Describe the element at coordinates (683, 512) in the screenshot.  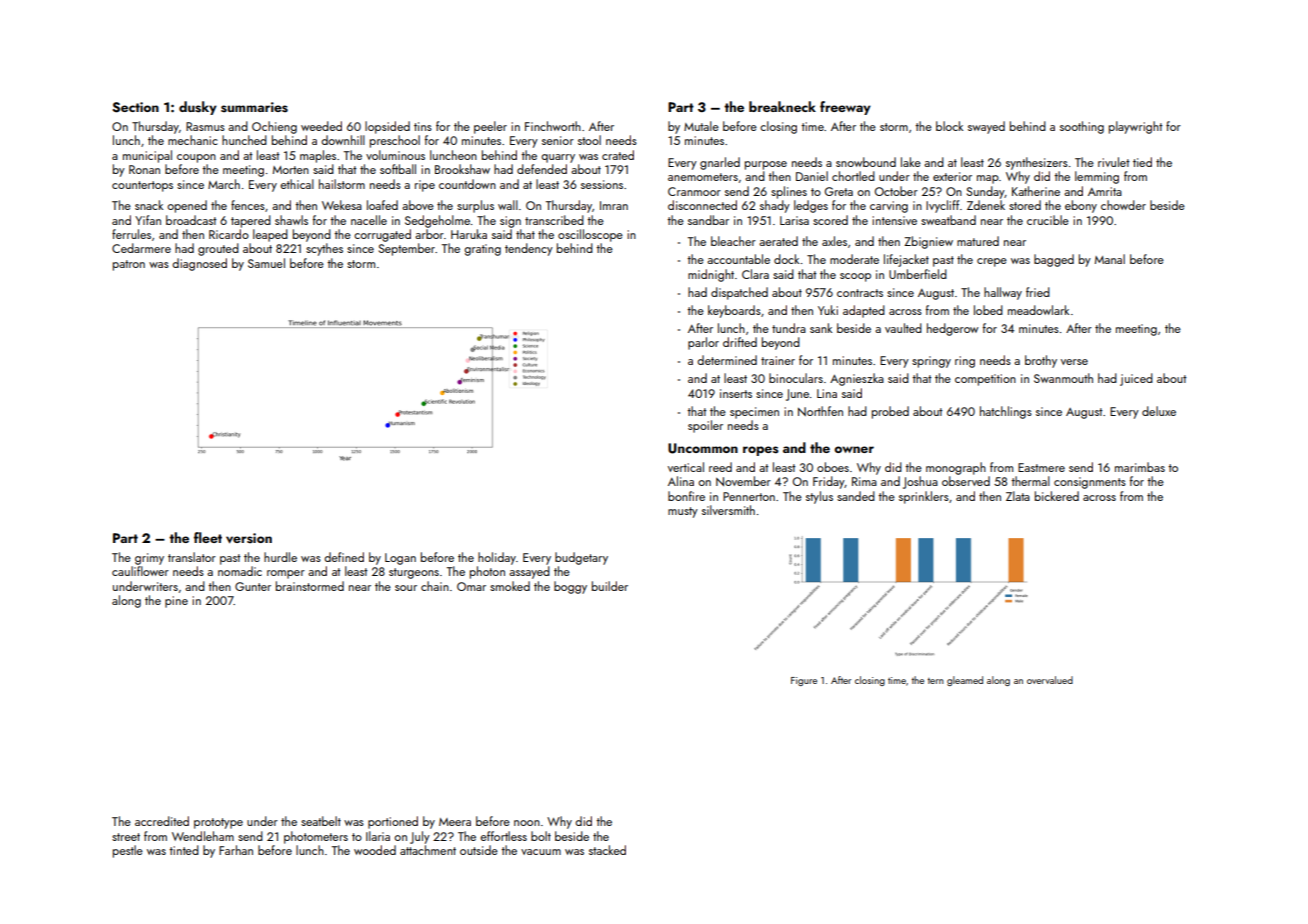
I see `musty` at that location.
